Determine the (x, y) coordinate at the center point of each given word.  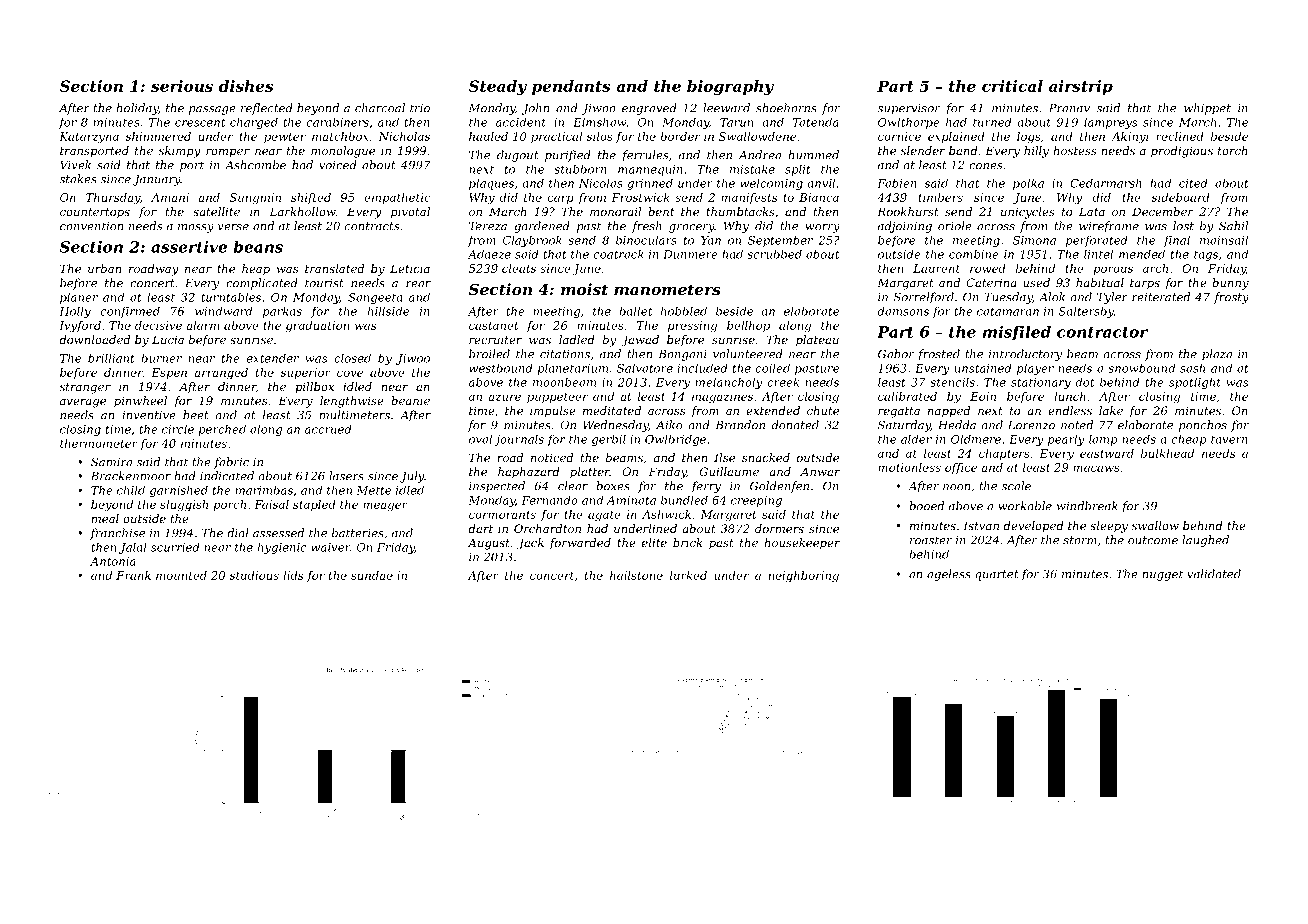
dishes (246, 86)
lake (1111, 410)
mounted (181, 575)
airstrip (1081, 87)
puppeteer (557, 398)
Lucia (168, 339)
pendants (571, 87)
